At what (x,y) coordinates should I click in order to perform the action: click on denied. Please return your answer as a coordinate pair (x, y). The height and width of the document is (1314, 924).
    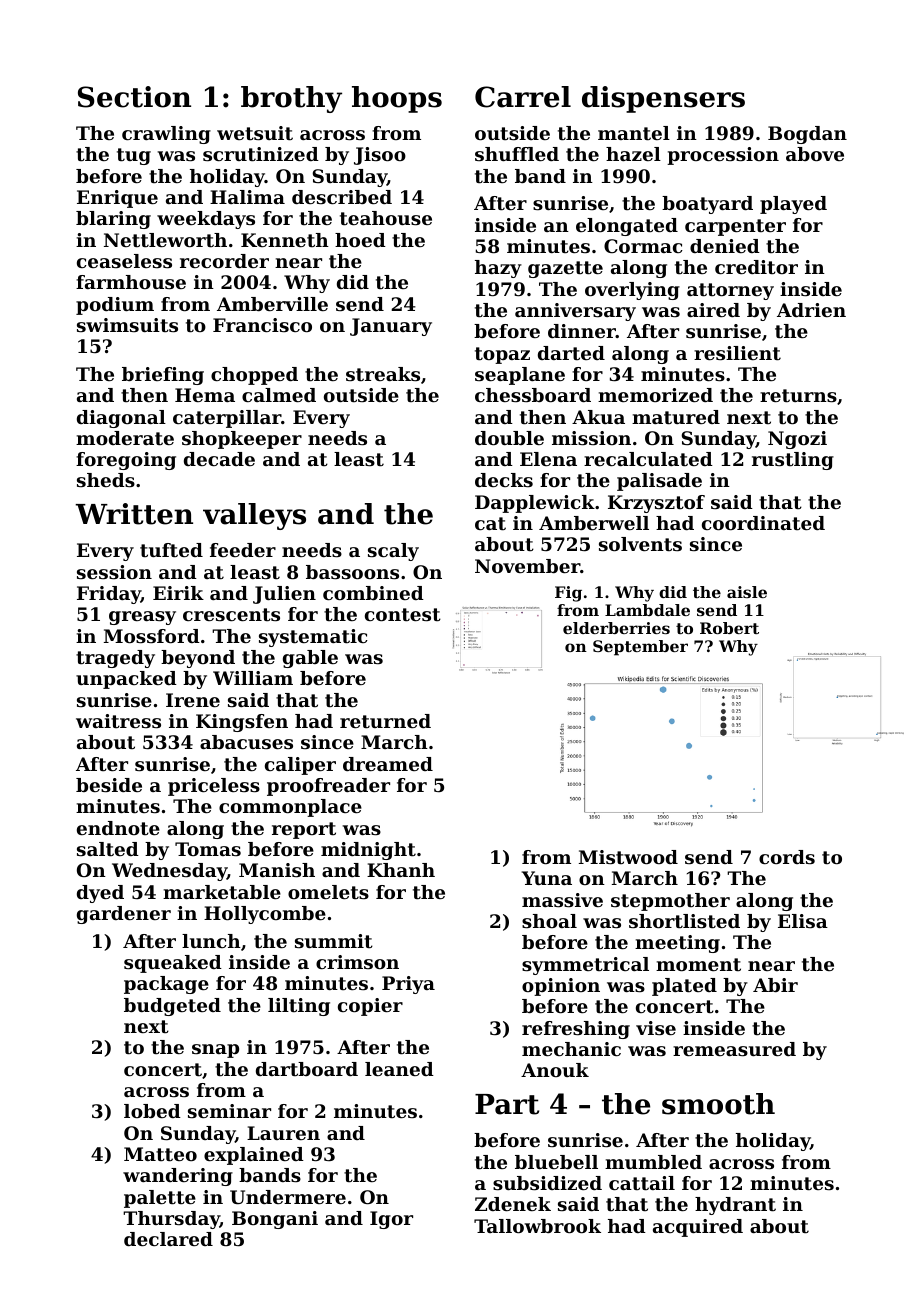
    Looking at the image, I should click on (725, 246).
